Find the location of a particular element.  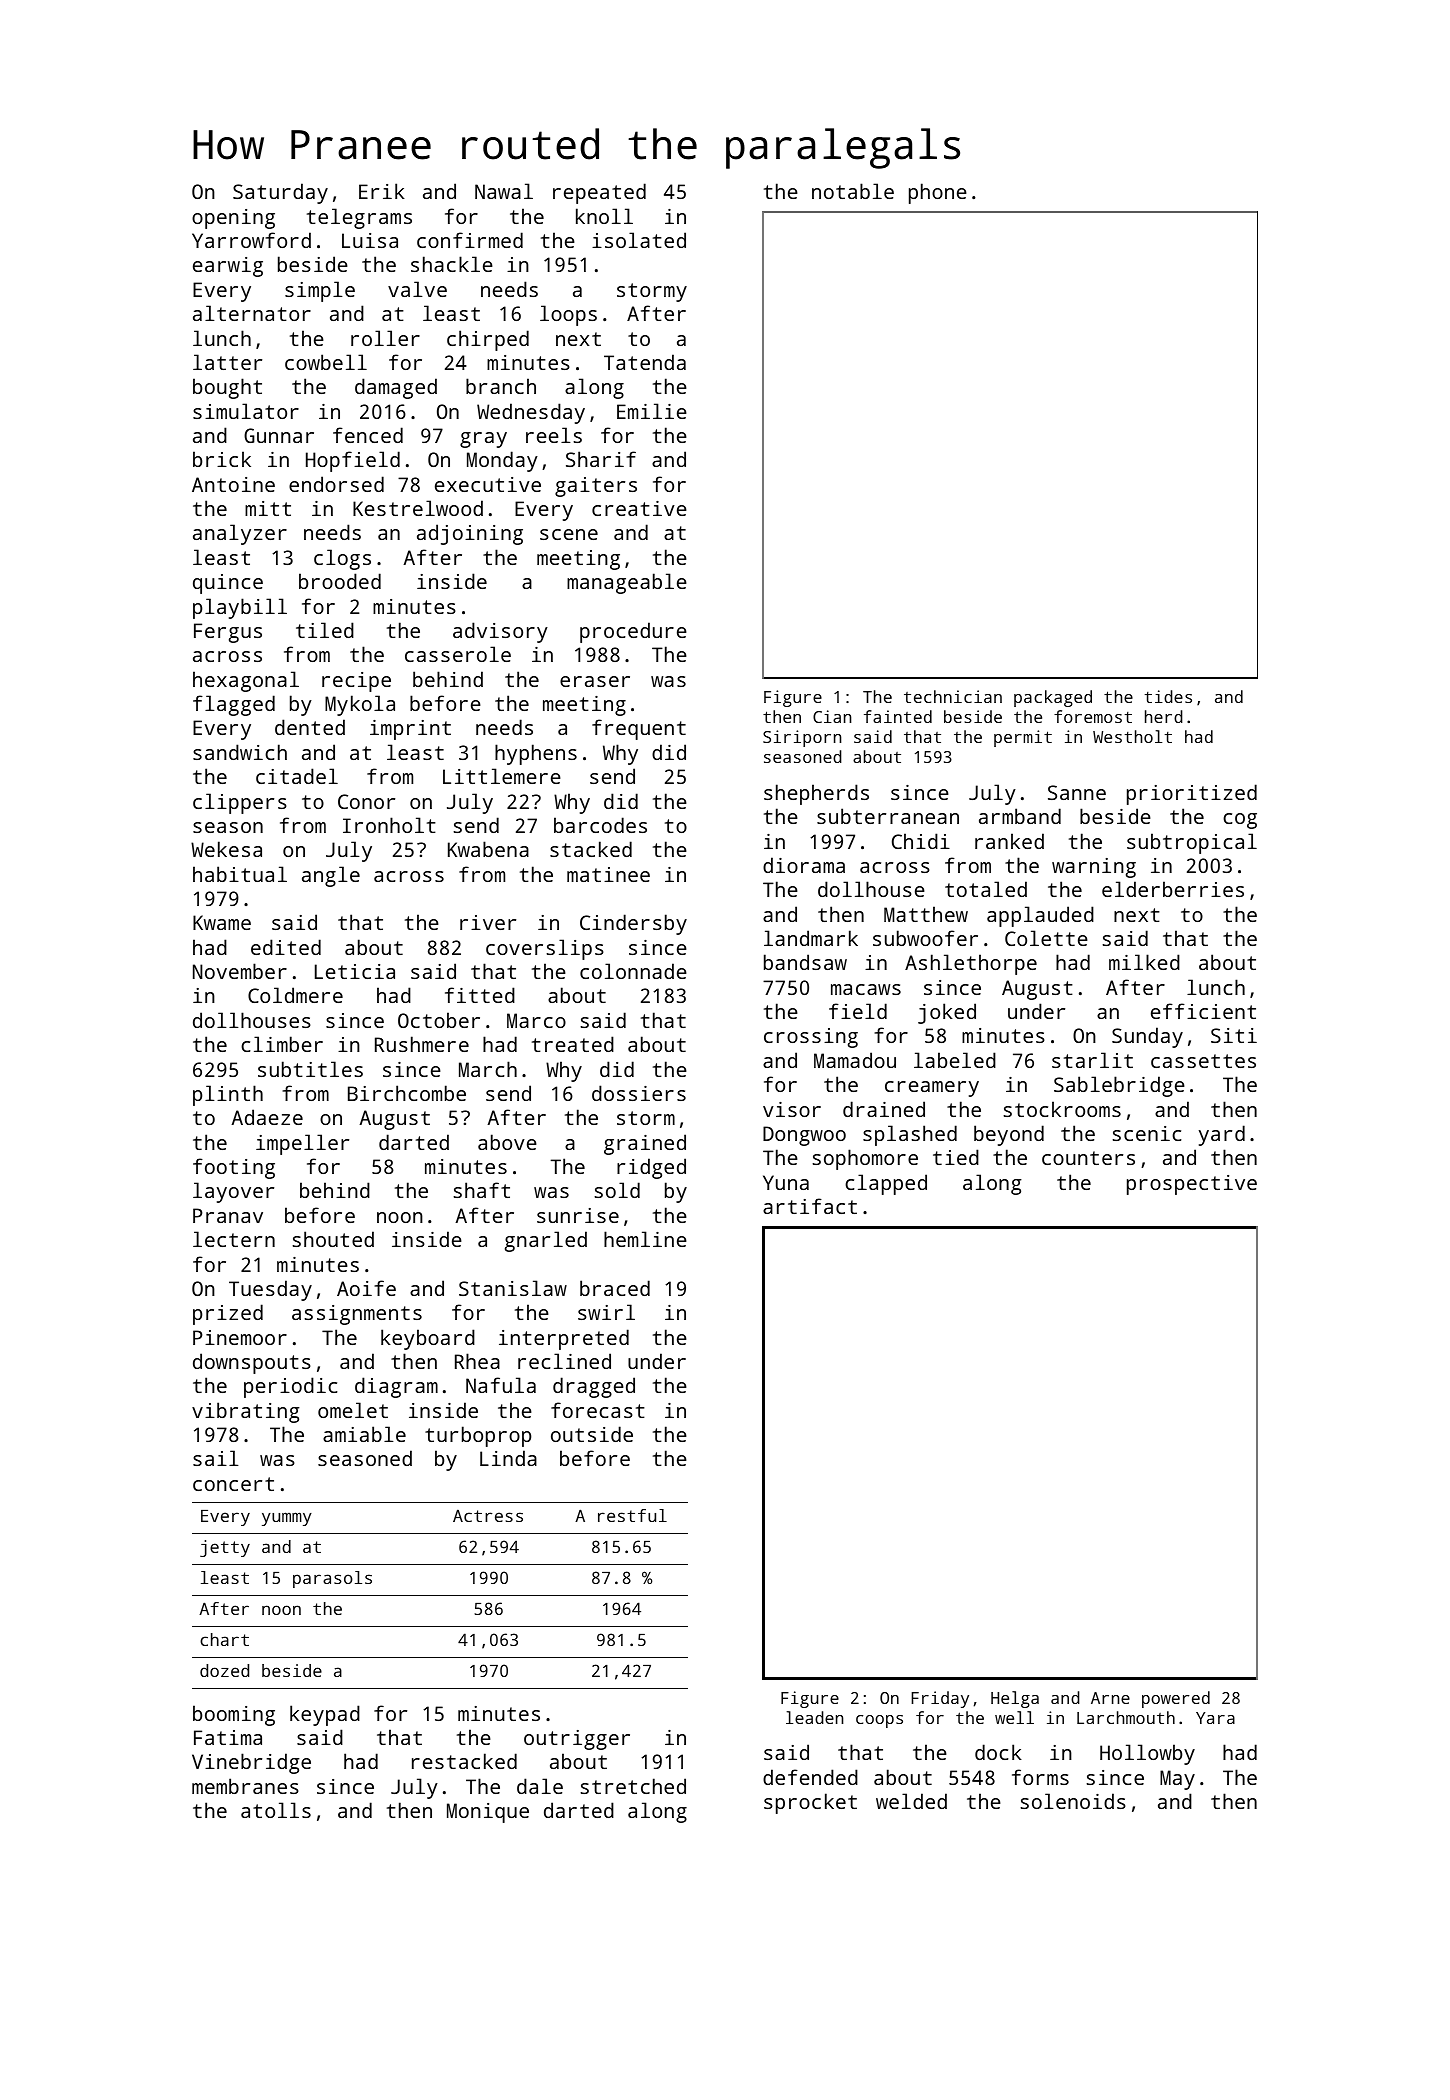

armband is located at coordinates (1020, 816).
